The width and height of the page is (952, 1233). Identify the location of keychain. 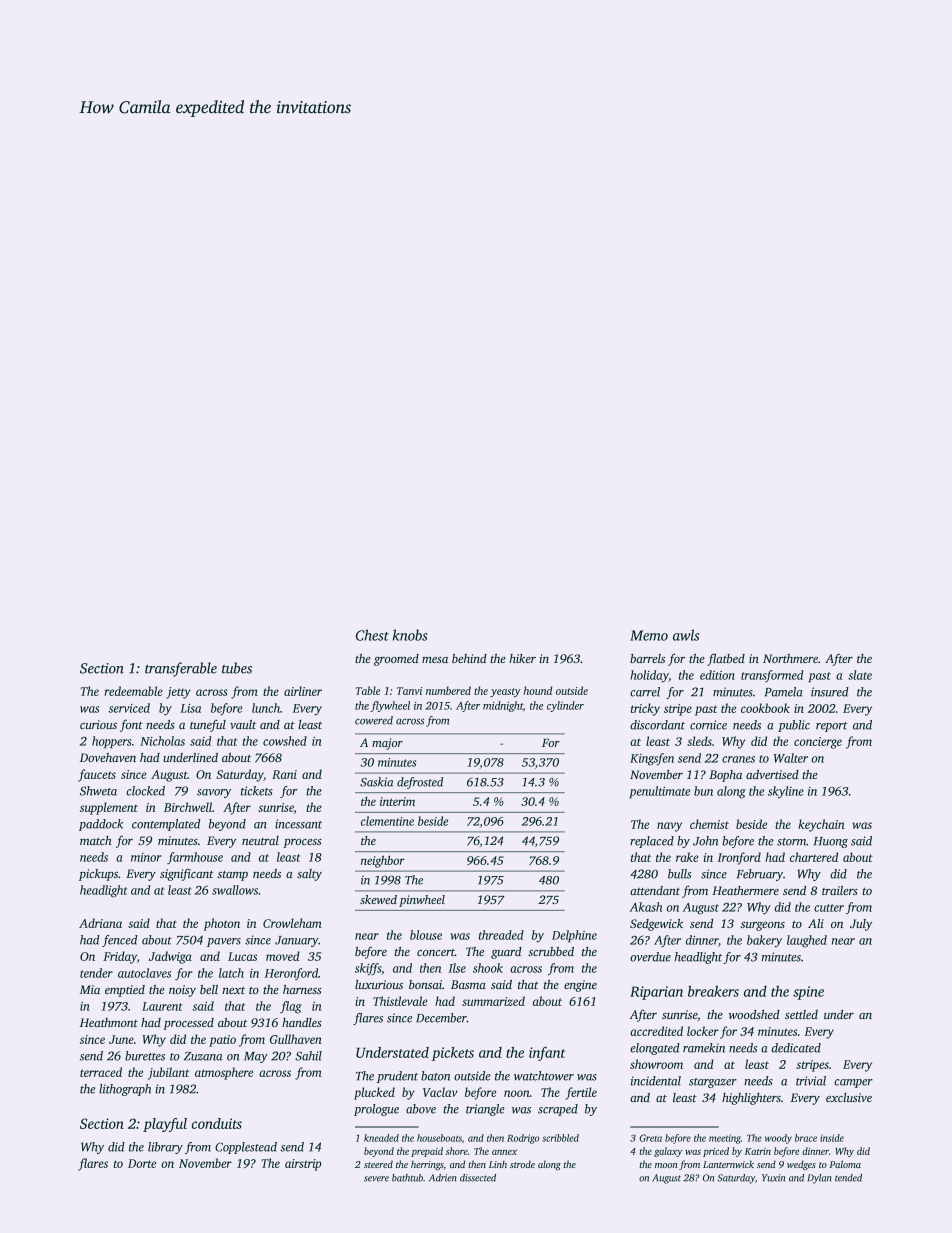
(821, 825).
